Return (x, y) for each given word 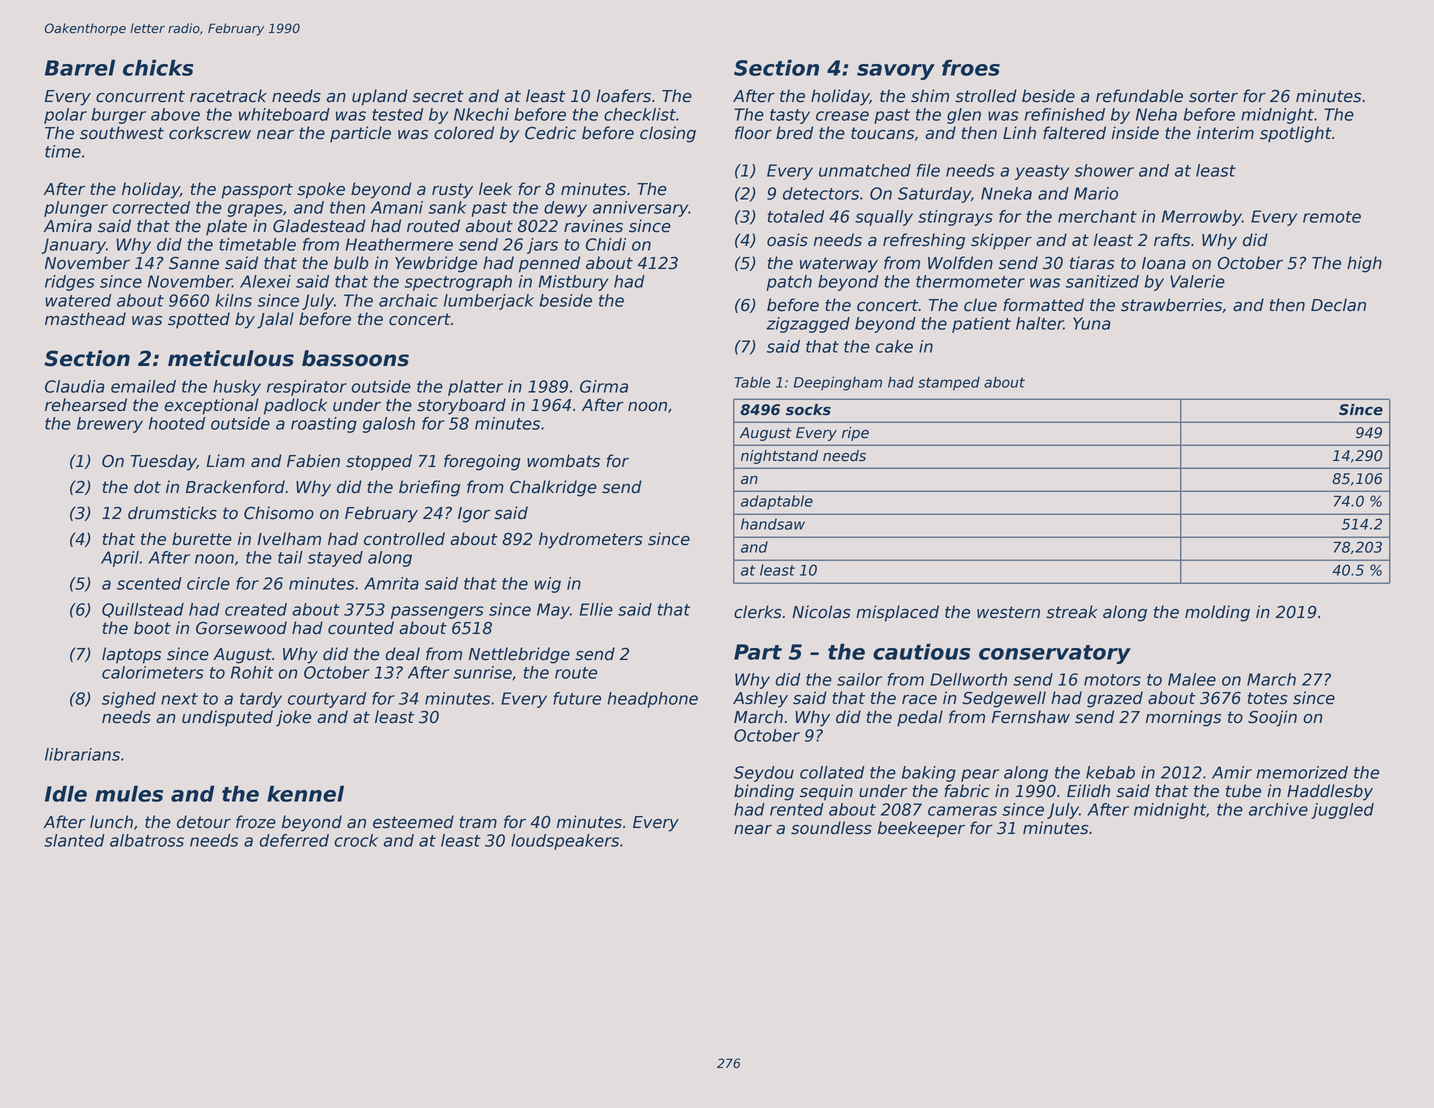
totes (1268, 698)
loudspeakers (565, 842)
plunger (76, 209)
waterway (839, 265)
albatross (147, 840)
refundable (1139, 96)
